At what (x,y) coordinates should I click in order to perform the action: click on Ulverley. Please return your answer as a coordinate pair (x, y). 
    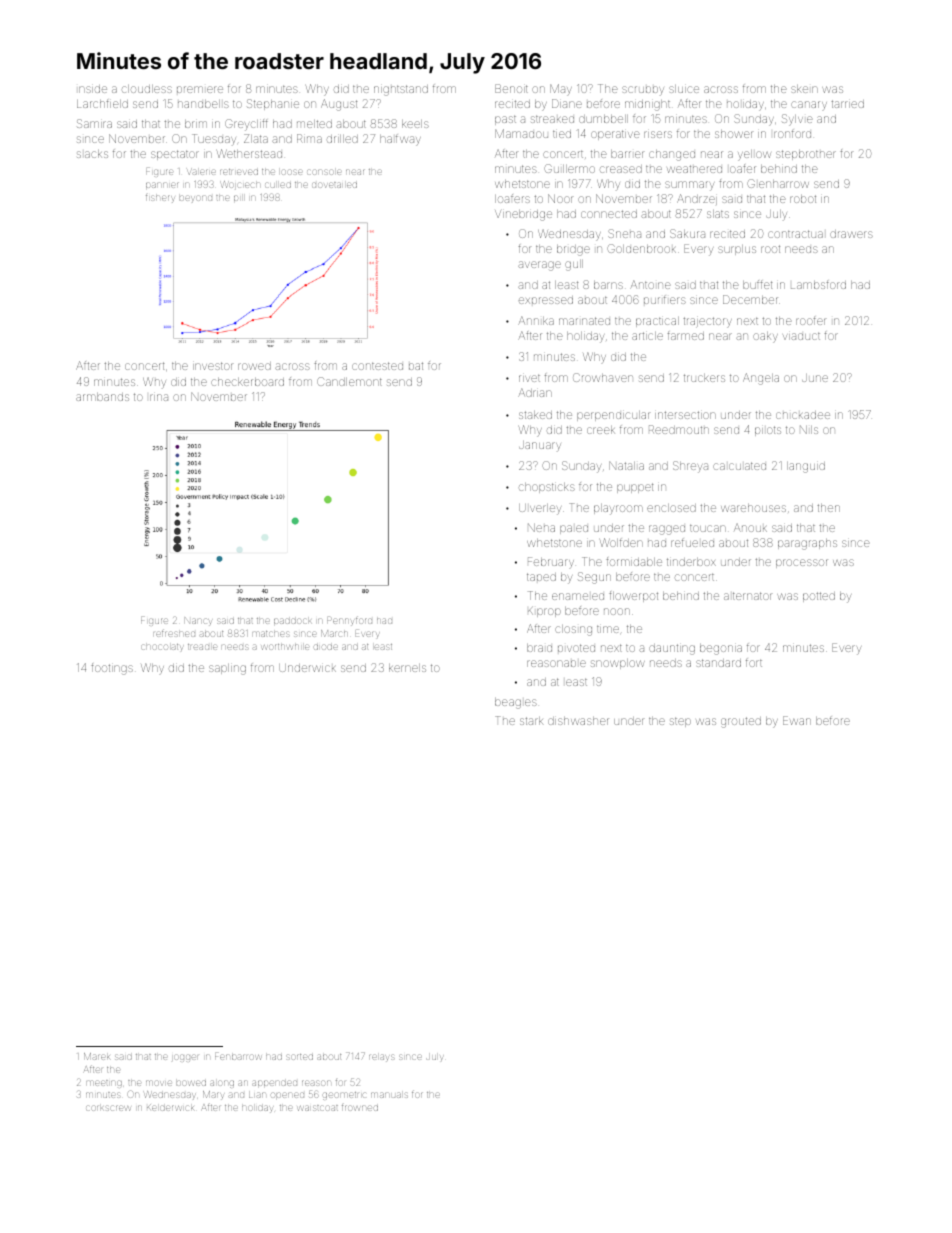
    Looking at the image, I should click on (540, 509).
